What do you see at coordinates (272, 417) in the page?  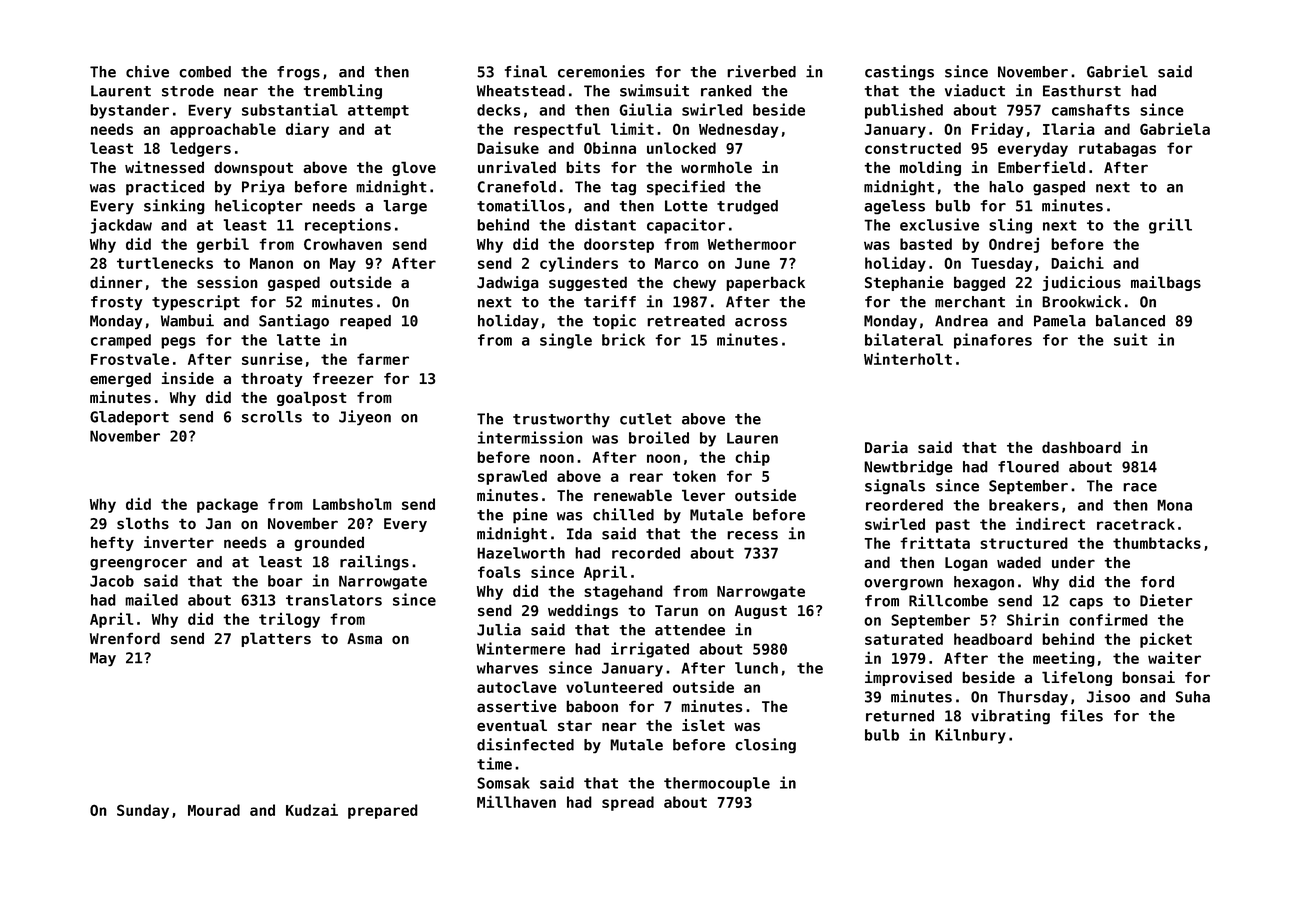 I see `scrolls` at bounding box center [272, 417].
